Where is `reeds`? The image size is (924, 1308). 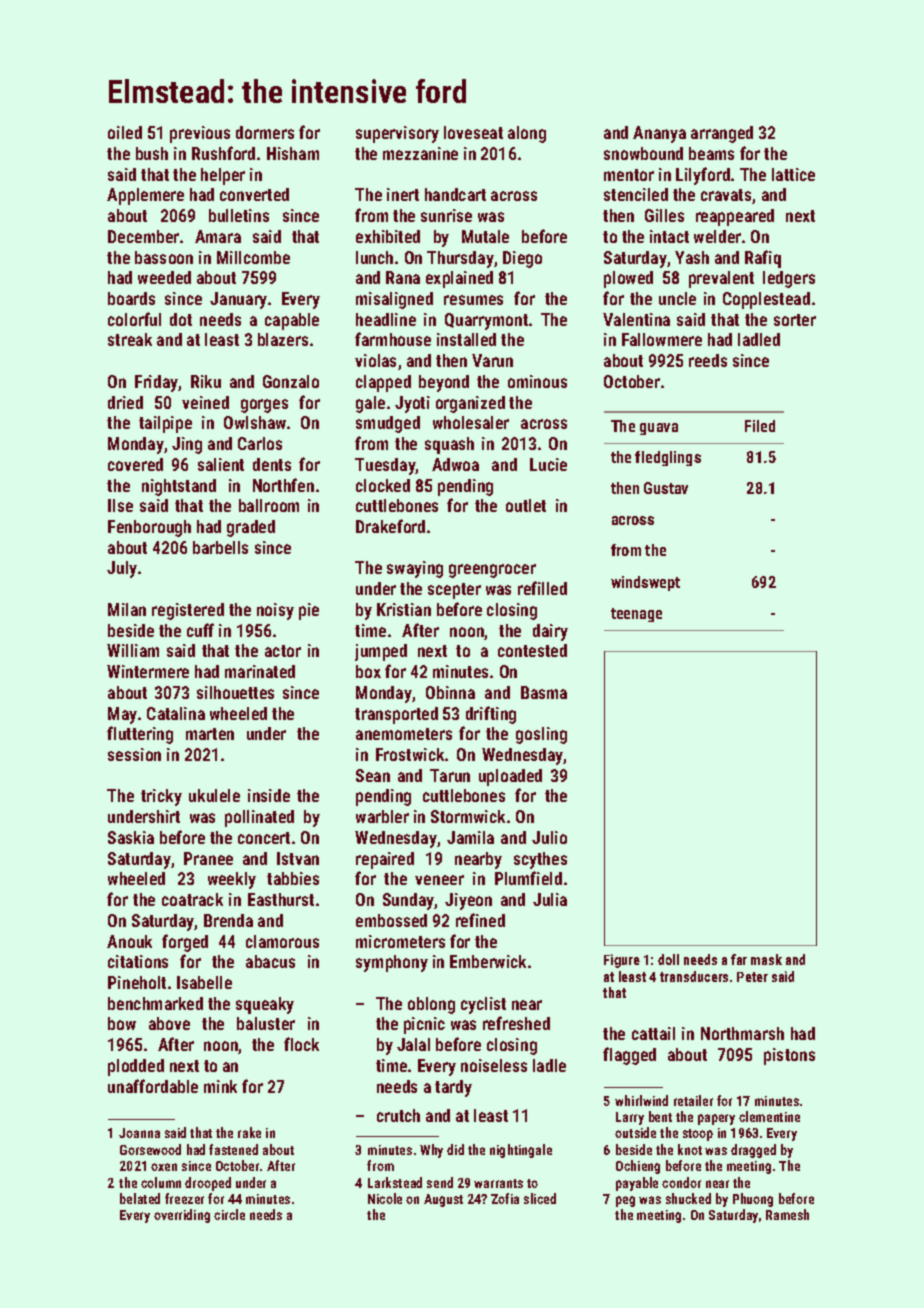
reeds is located at coordinates (708, 360).
